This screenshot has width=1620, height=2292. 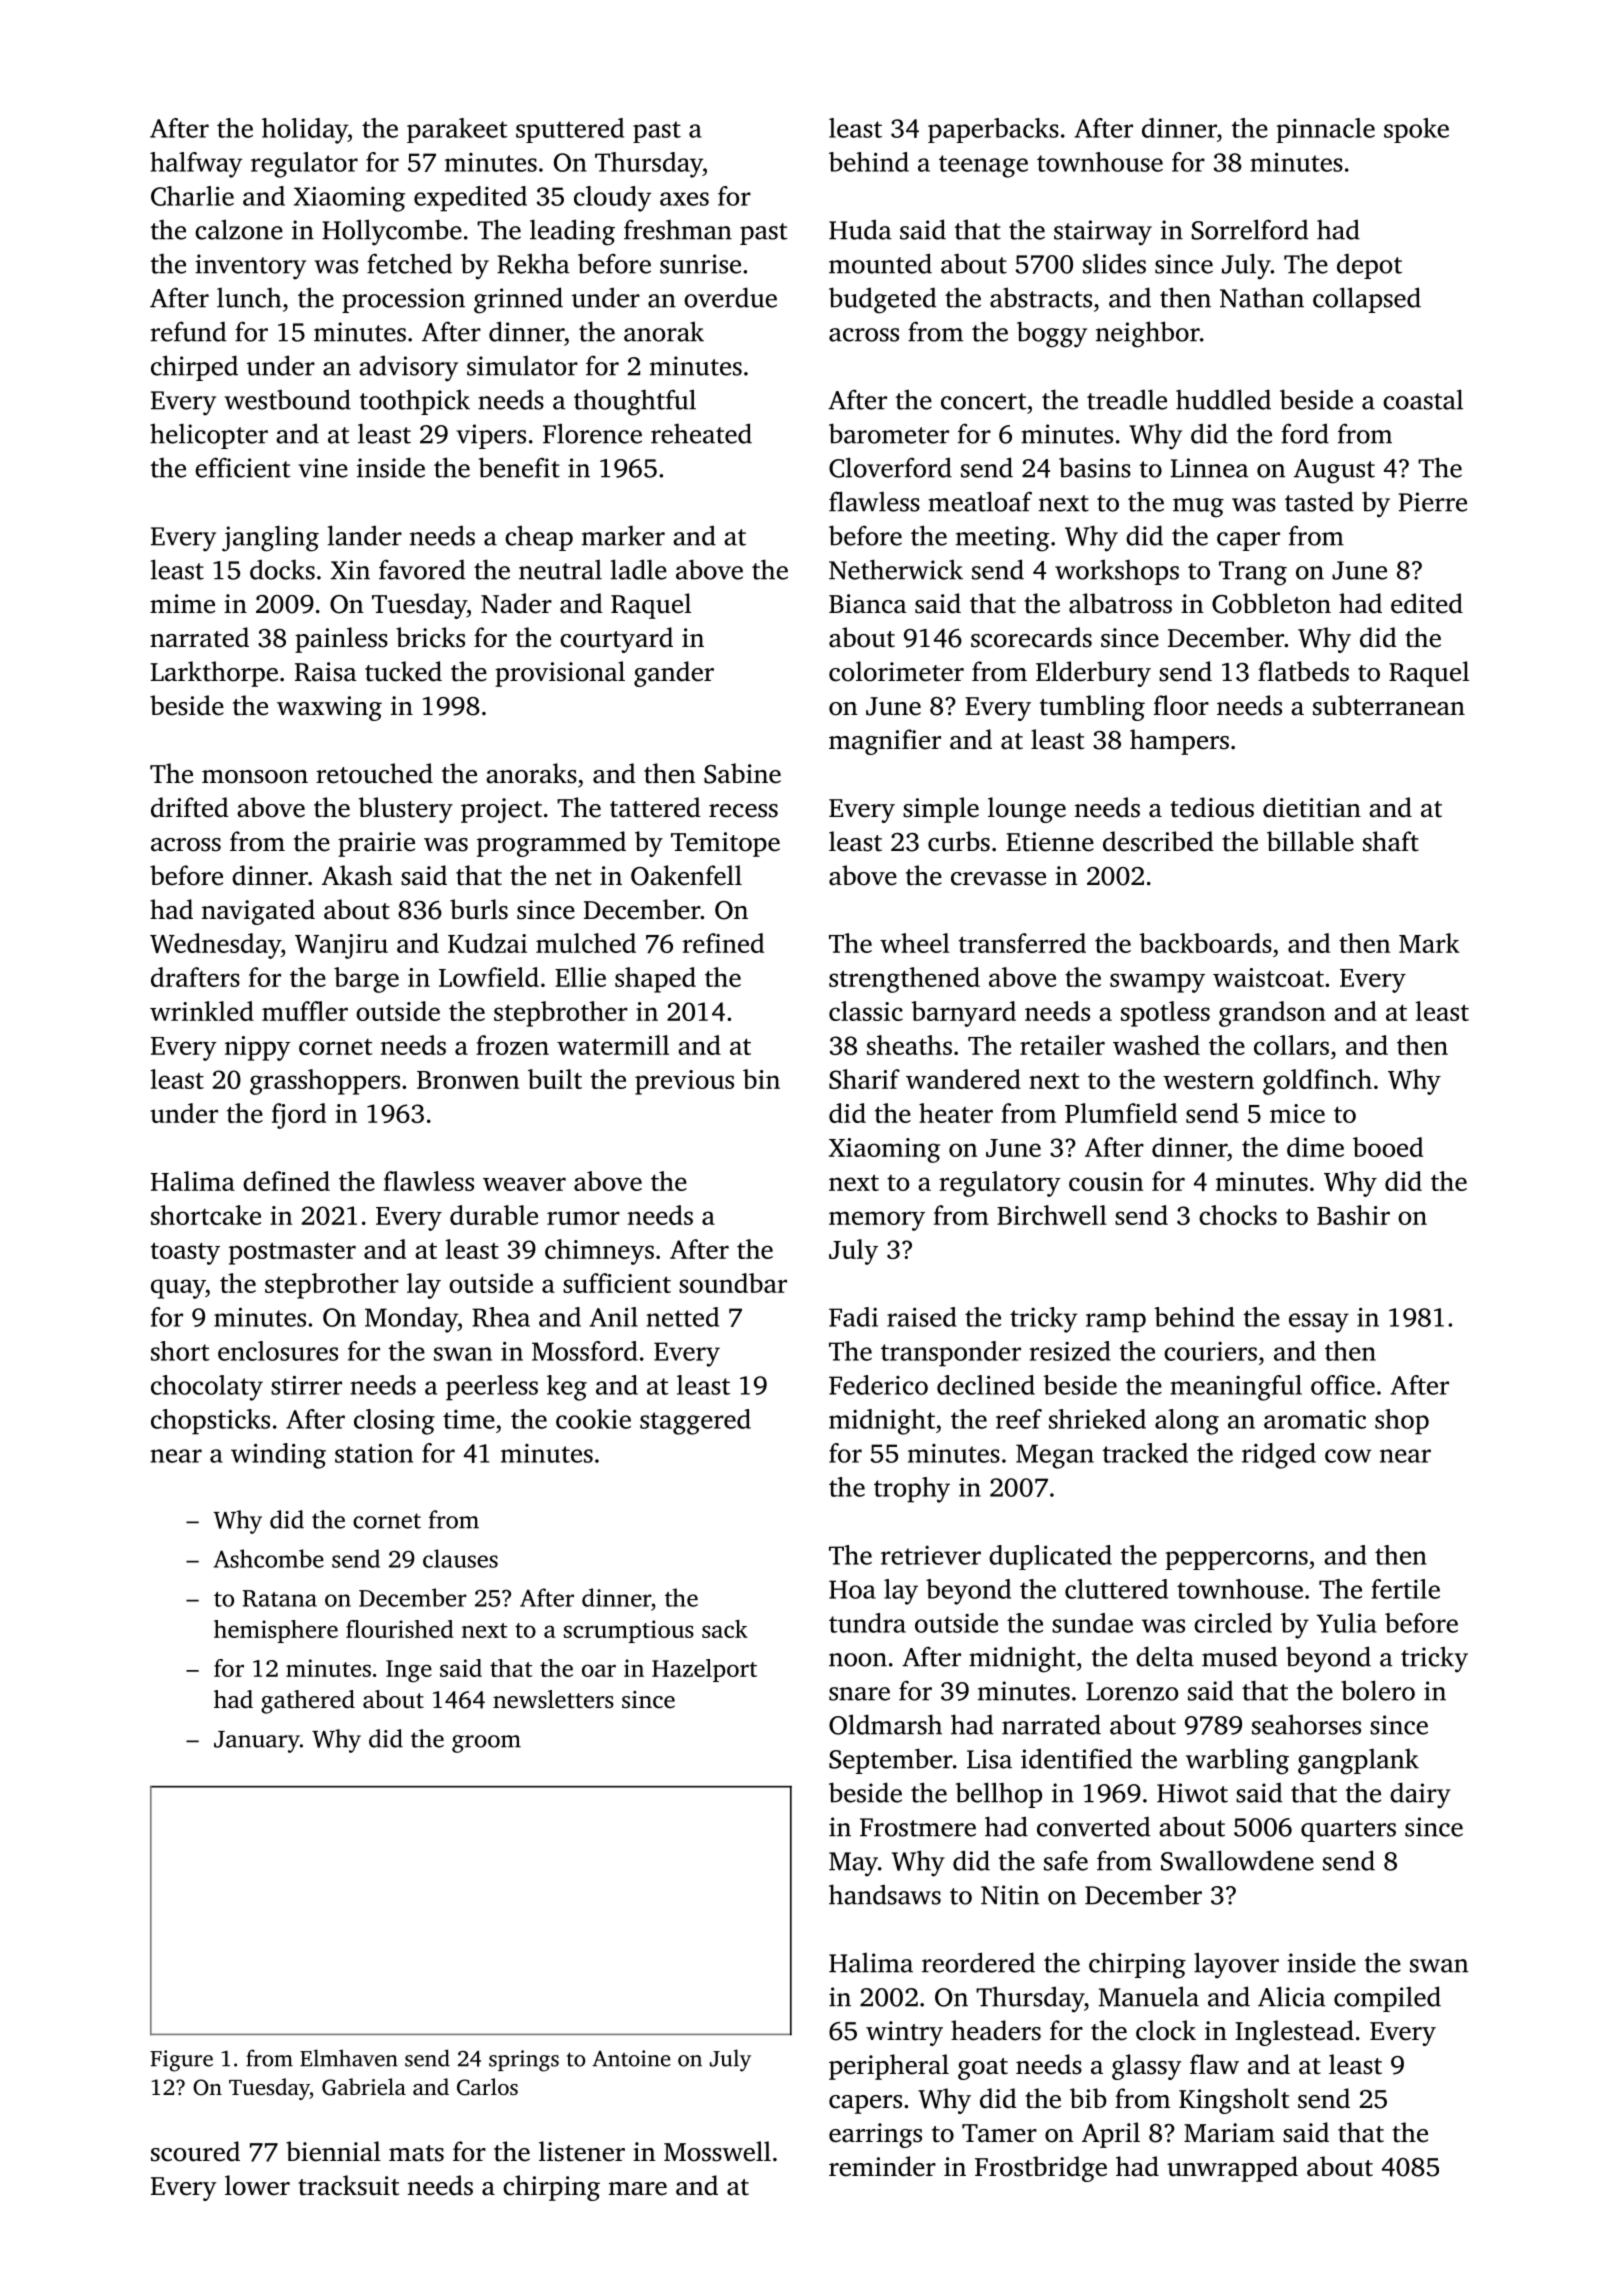 I want to click on refund, so click(x=188, y=331).
